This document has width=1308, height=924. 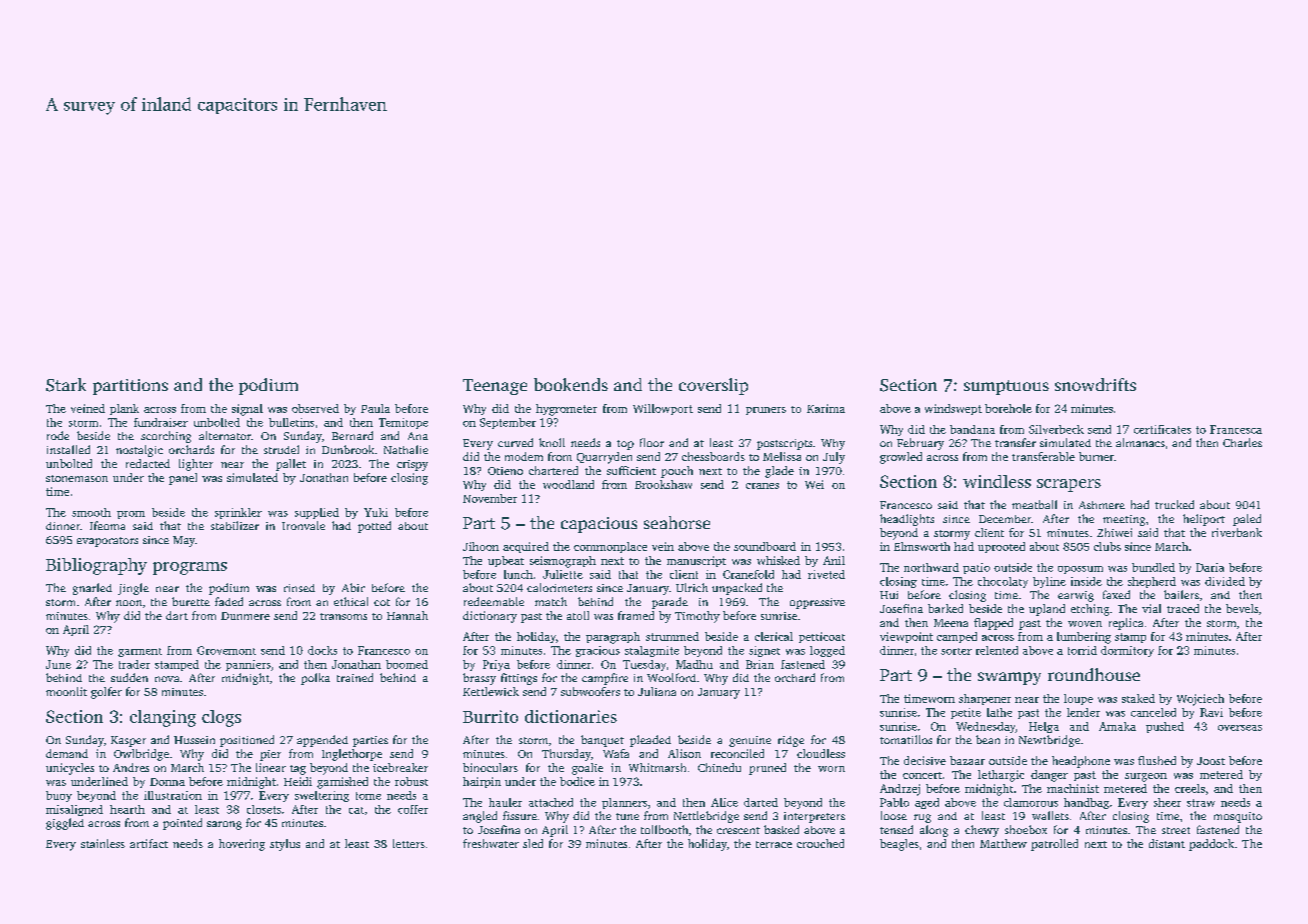 What do you see at coordinates (285, 845) in the document?
I see `stylus` at bounding box center [285, 845].
